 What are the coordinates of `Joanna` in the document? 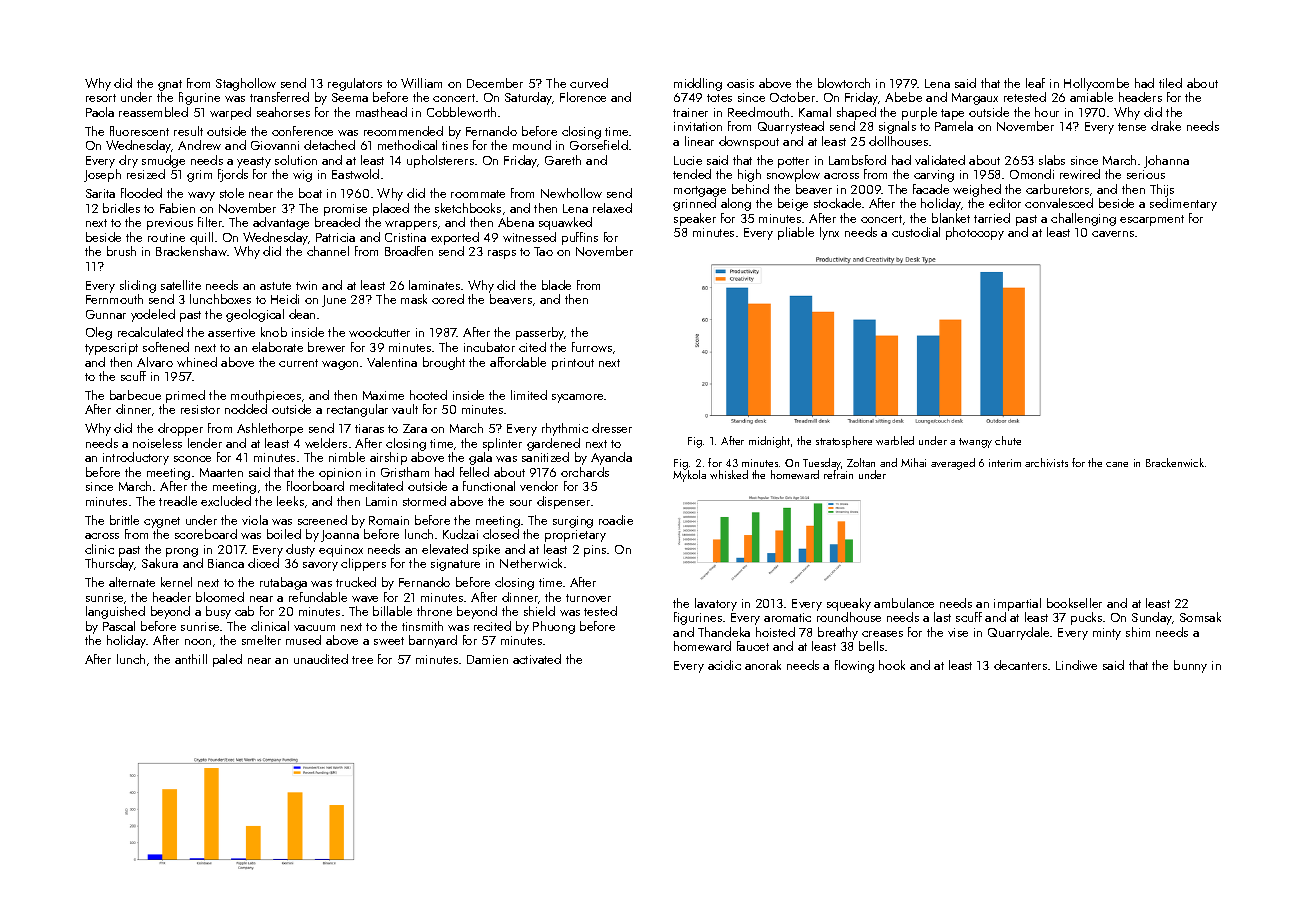 It's located at (340, 536).
